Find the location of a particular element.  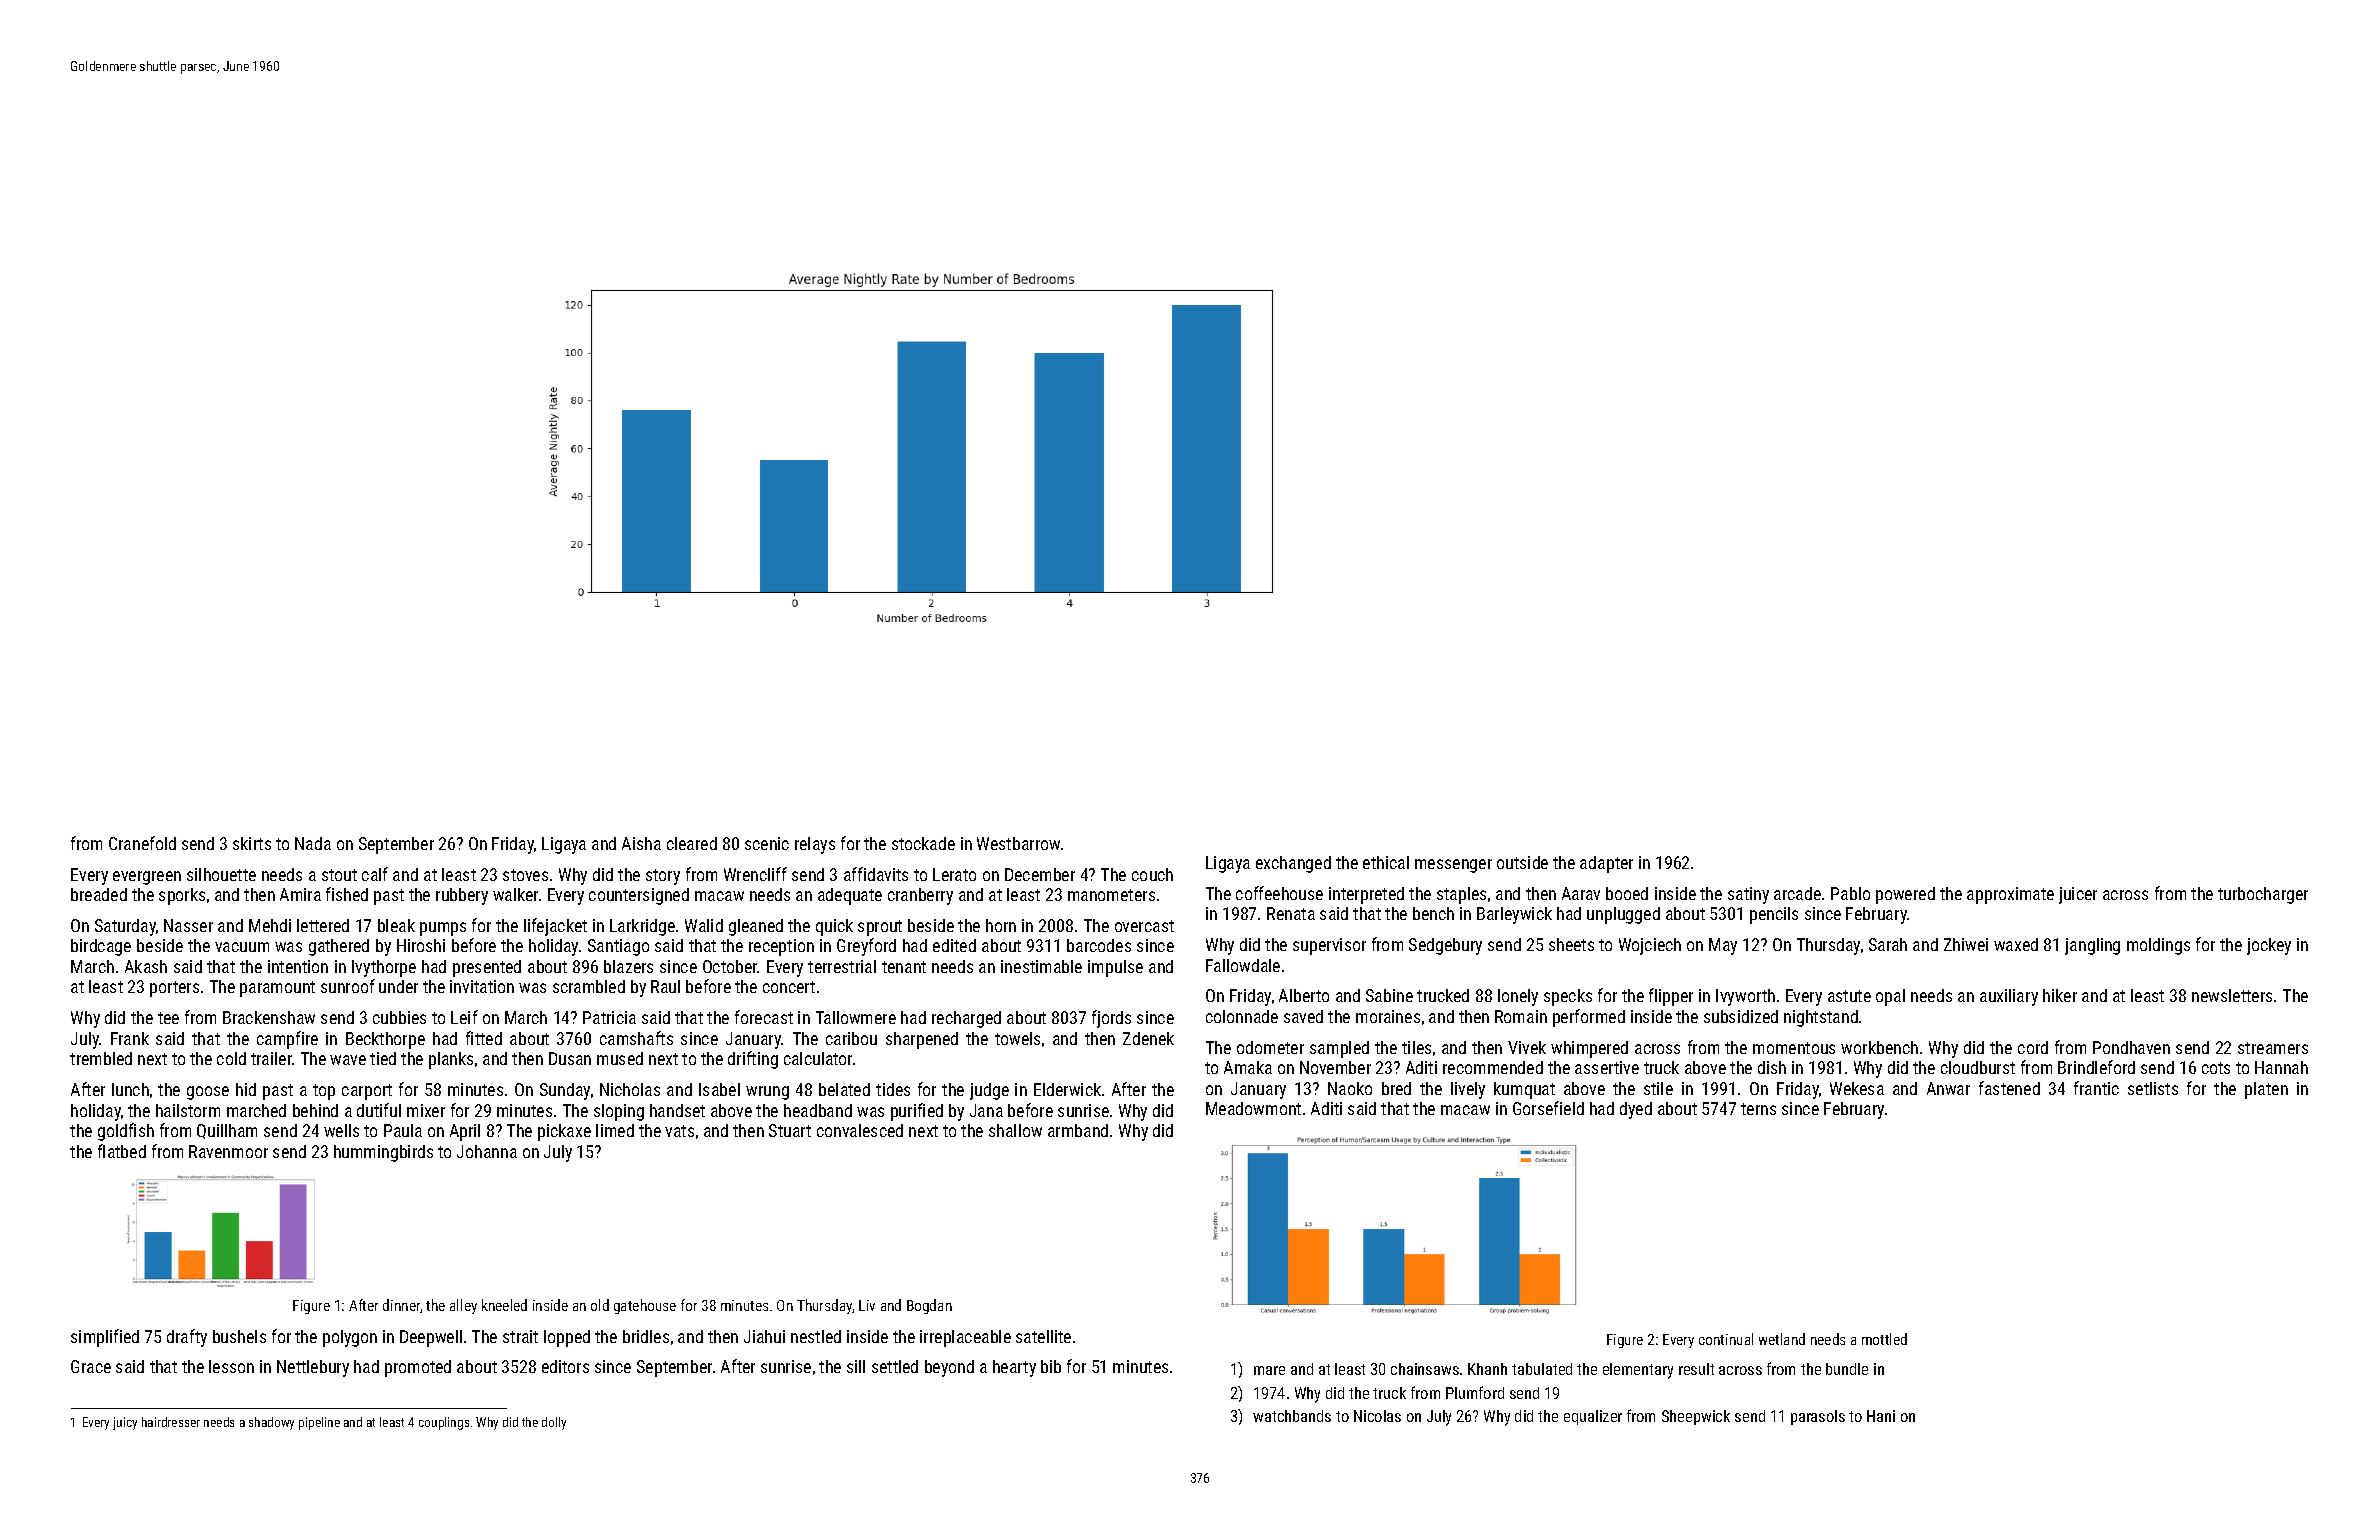

Johanna is located at coordinates (487, 1151).
